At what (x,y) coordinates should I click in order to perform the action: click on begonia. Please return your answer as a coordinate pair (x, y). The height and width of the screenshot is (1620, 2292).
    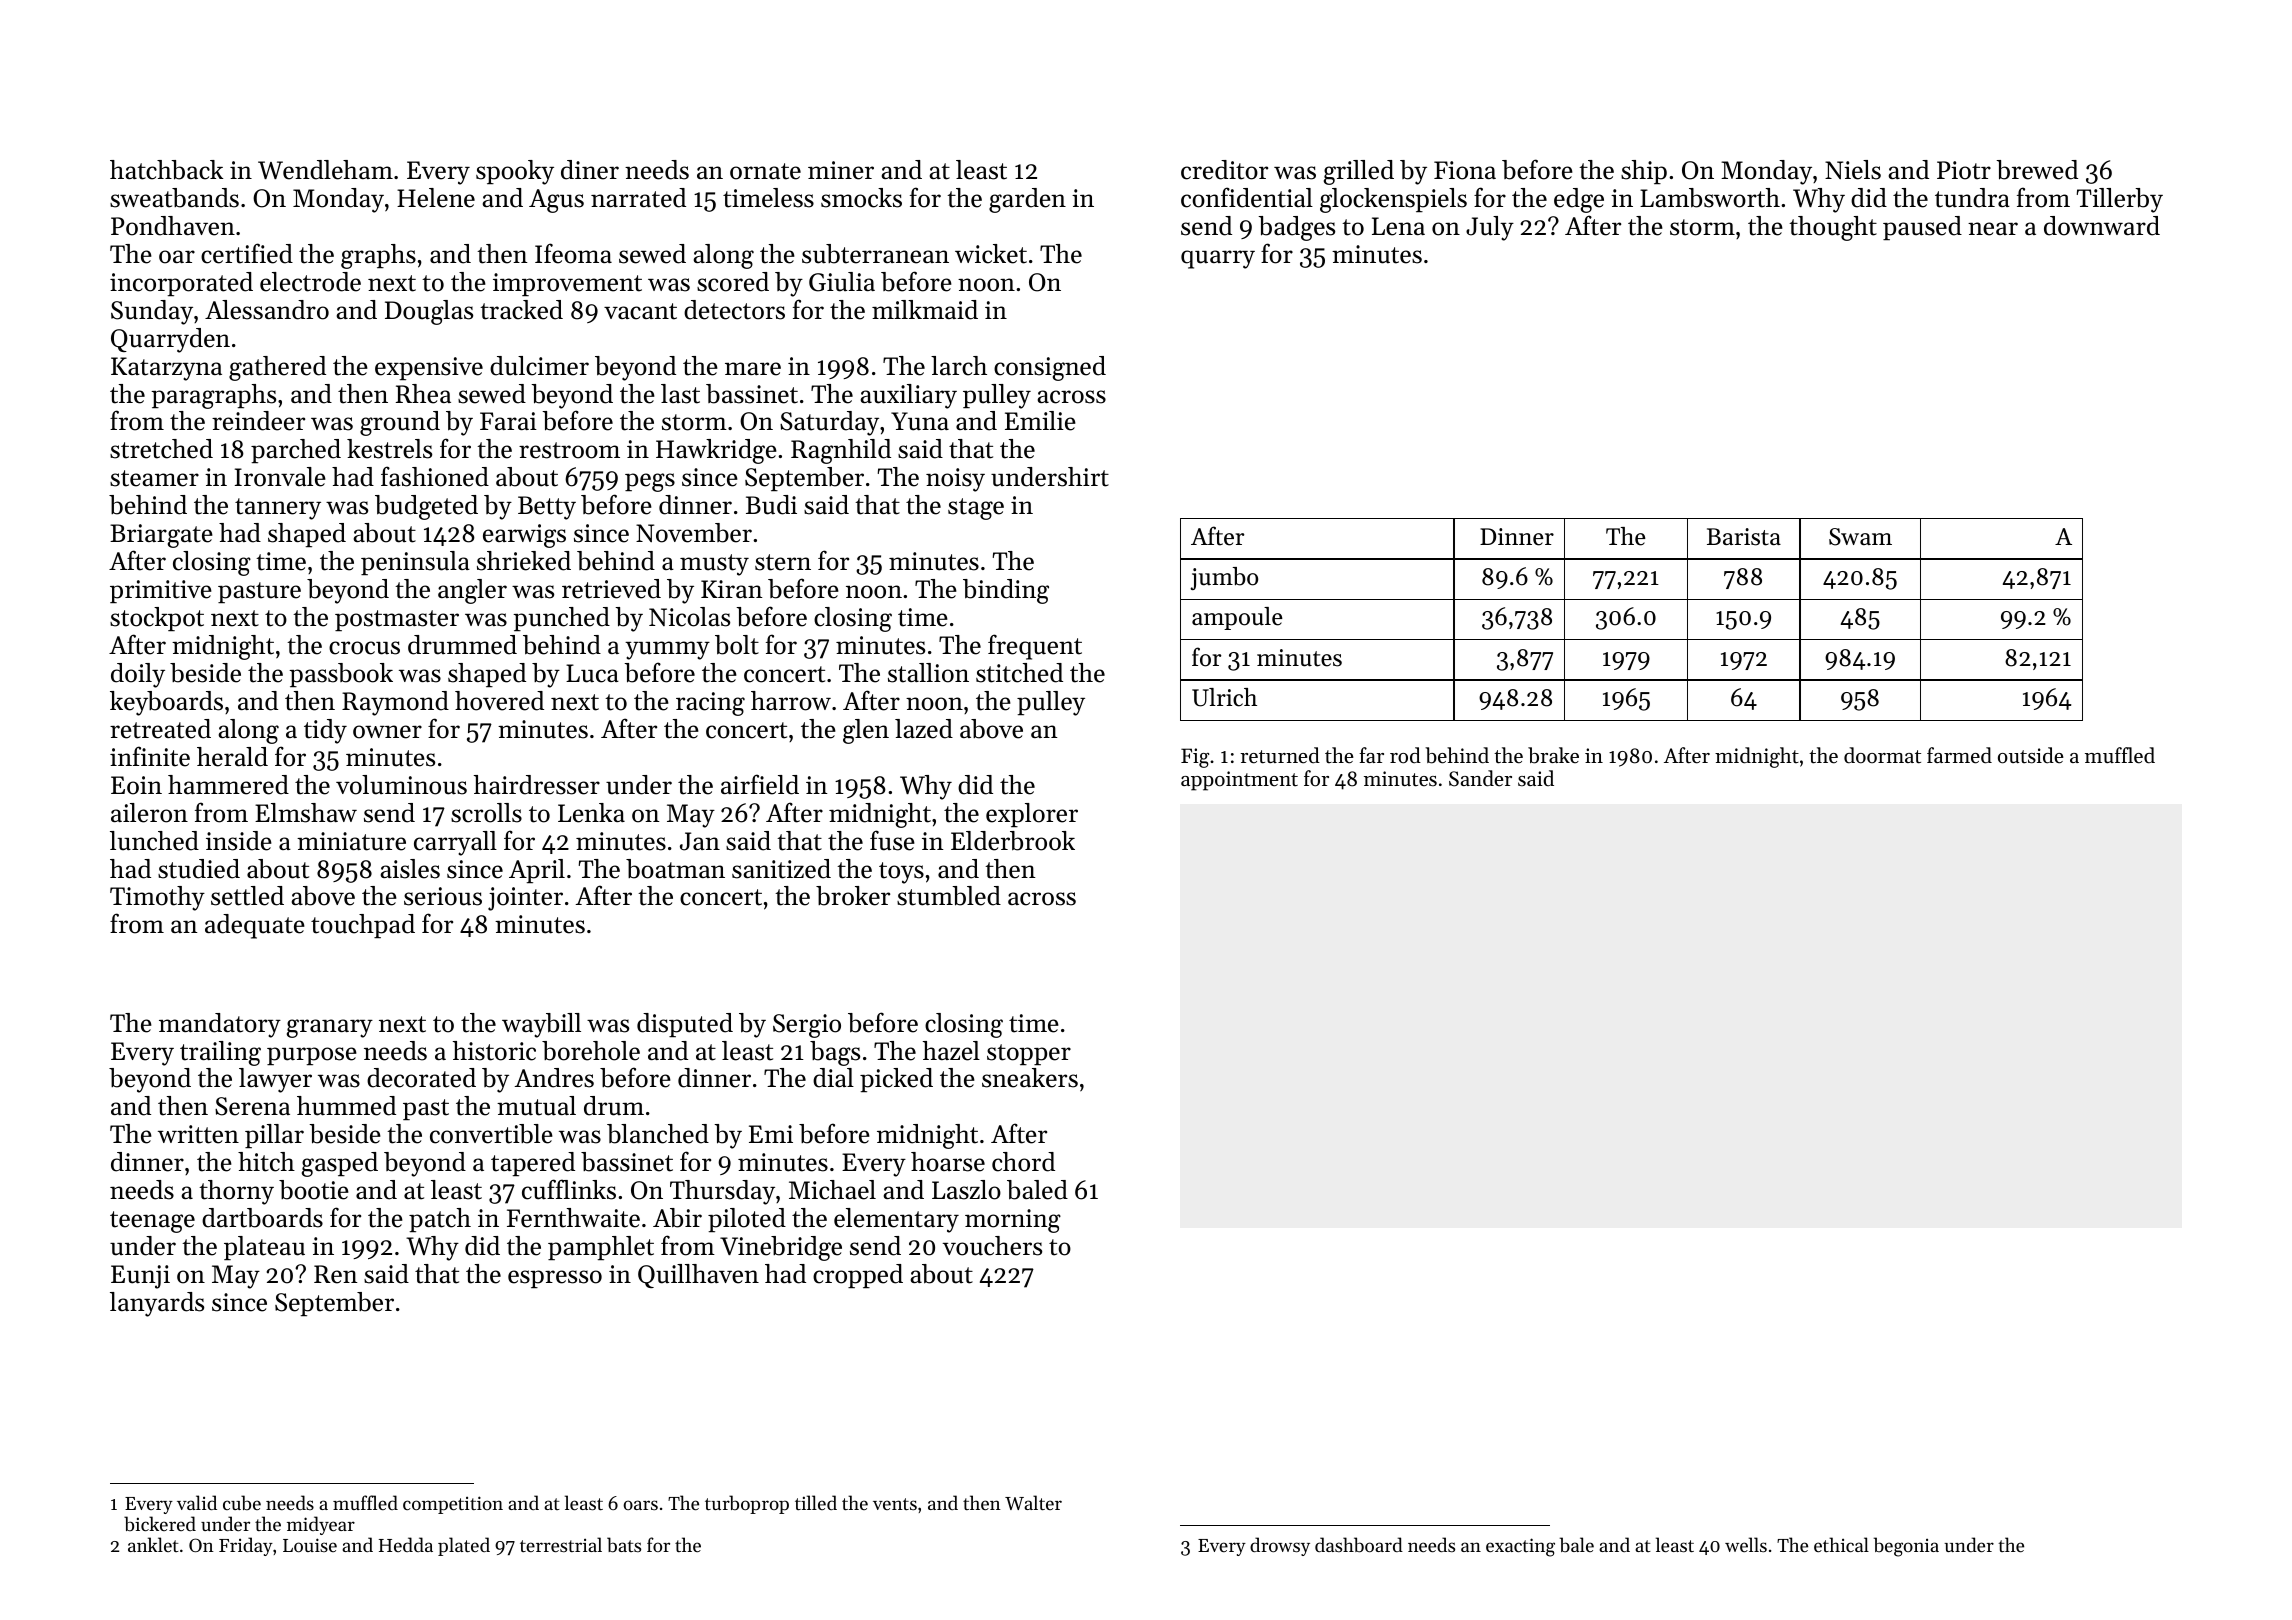
    Looking at the image, I should click on (1906, 1547).
